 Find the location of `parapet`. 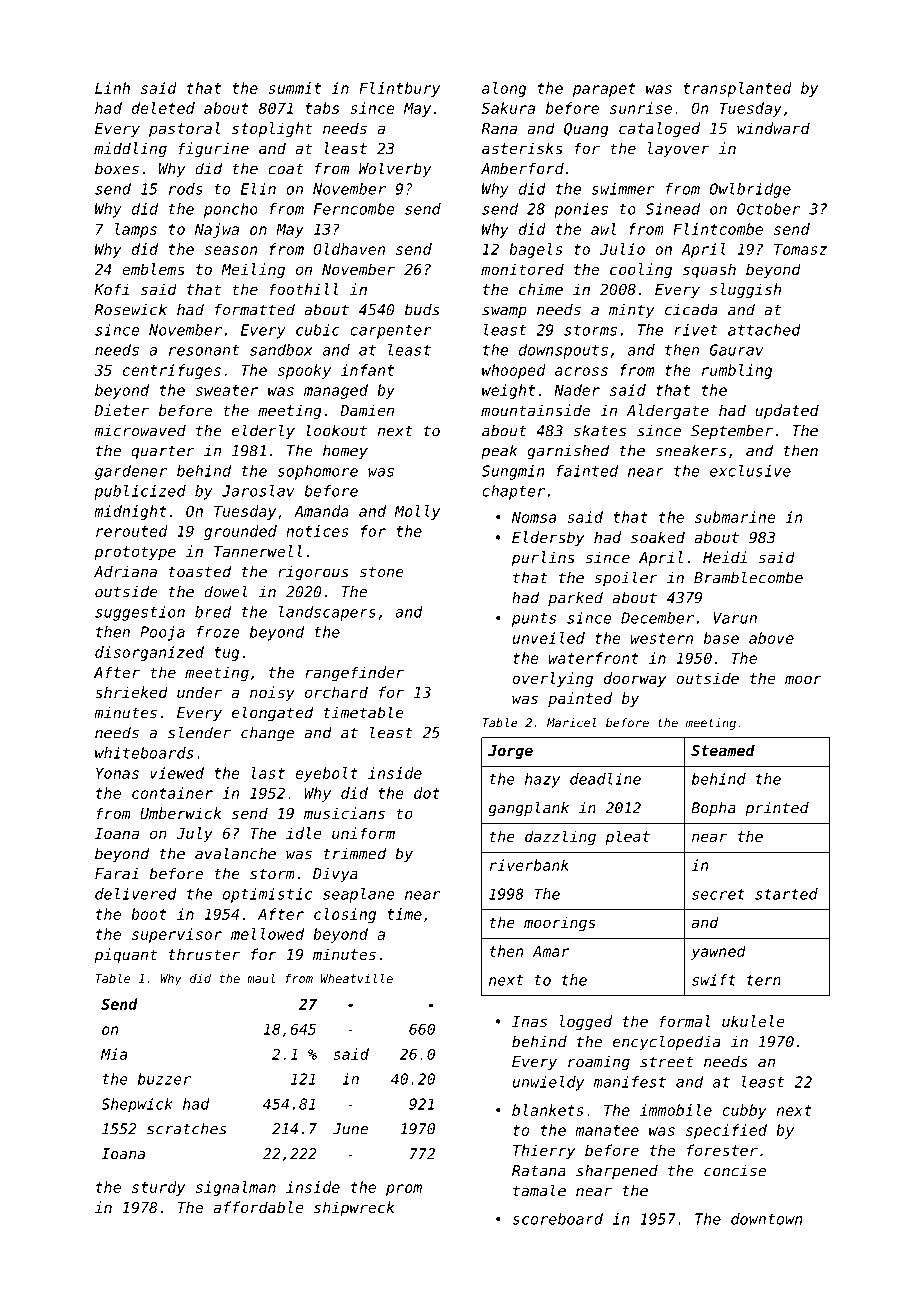

parapet is located at coordinates (604, 90).
